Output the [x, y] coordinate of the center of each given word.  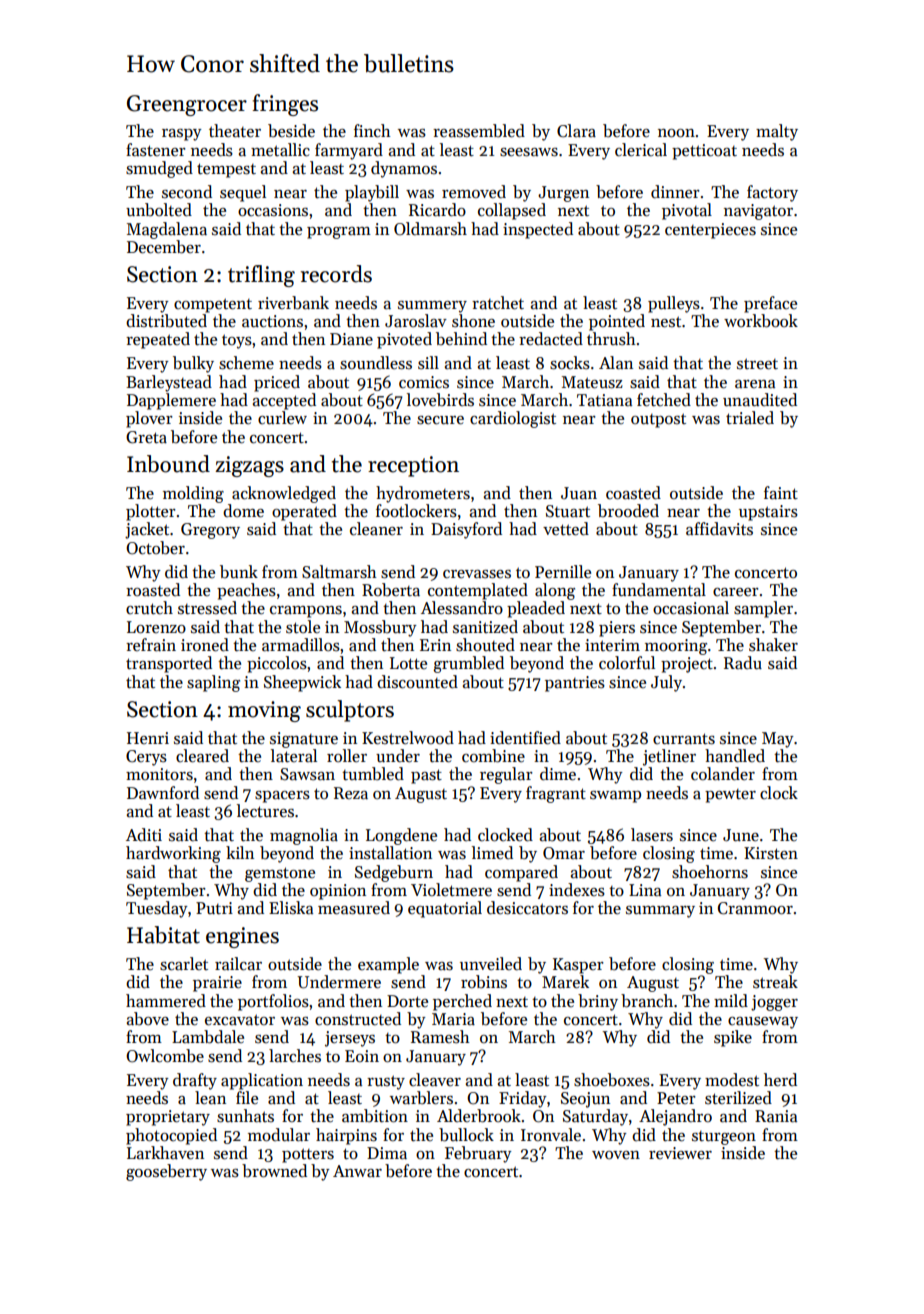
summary [660, 912]
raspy [182, 135]
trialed [750, 417]
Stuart [568, 511]
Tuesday [157, 909]
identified [525, 738]
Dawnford [163, 793]
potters [308, 1155]
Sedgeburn [394, 873]
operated [304, 512]
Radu [743, 663]
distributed [166, 321]
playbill [372, 193]
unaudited [760, 400]
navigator [758, 212]
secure [440, 420]
